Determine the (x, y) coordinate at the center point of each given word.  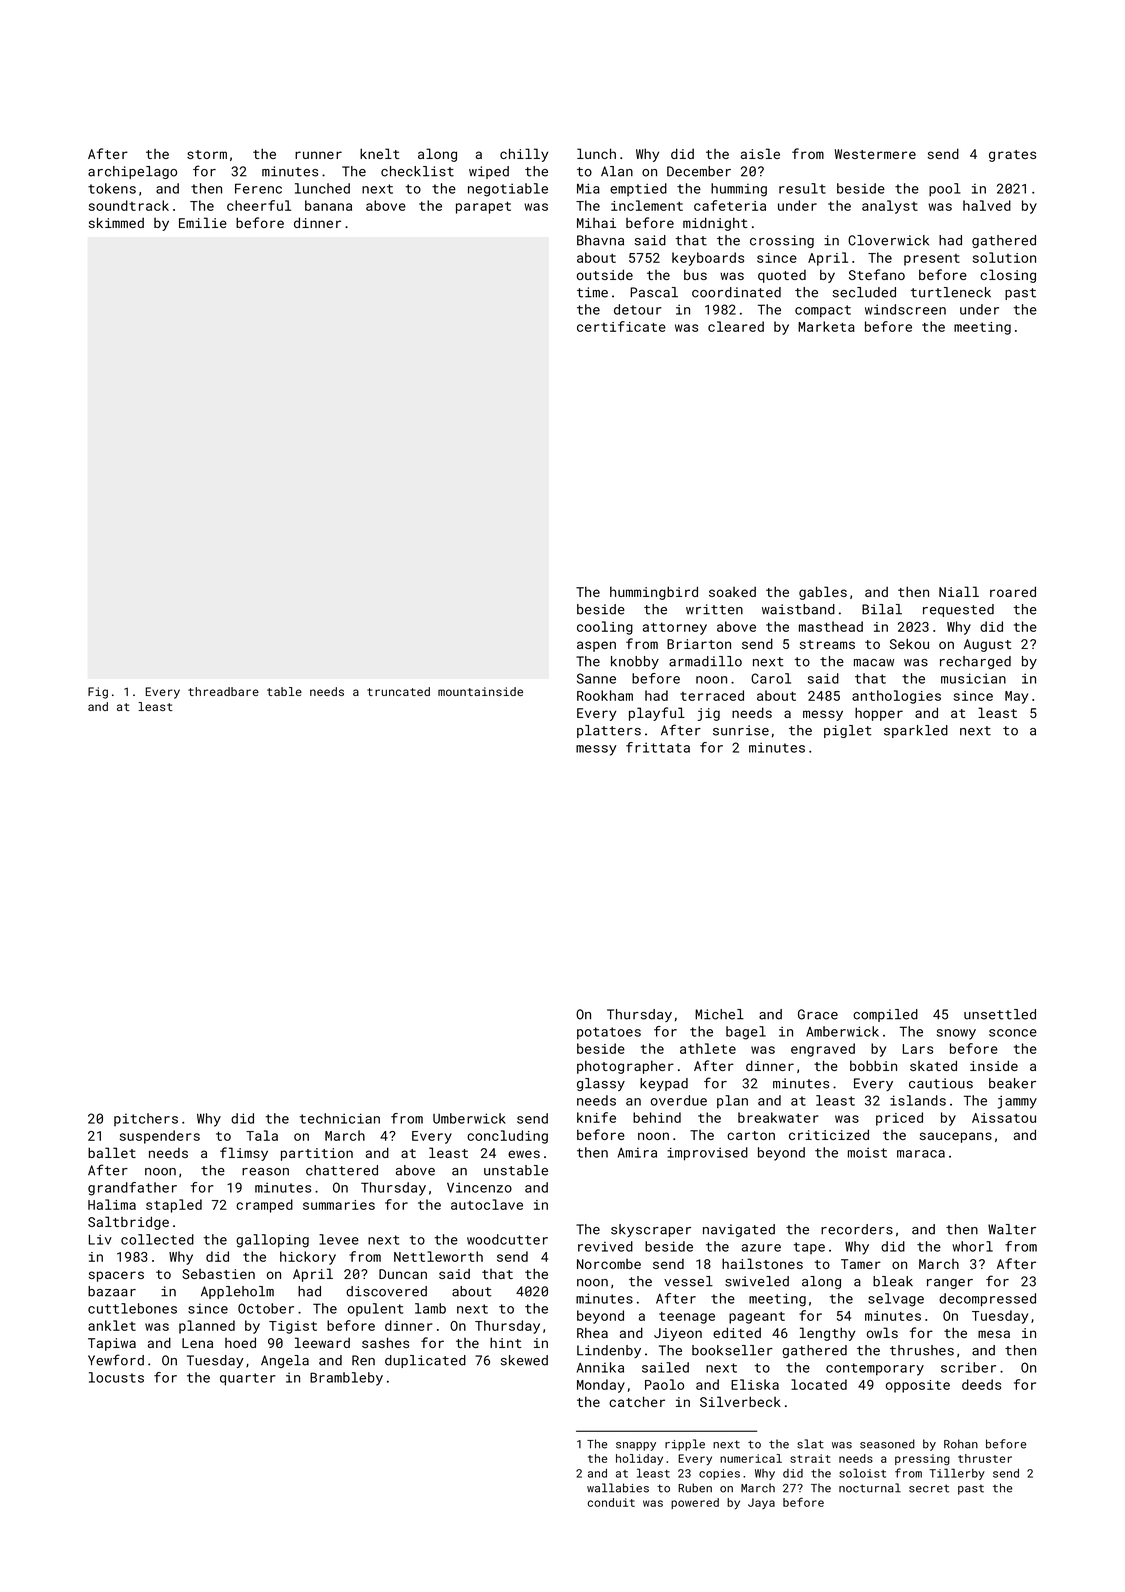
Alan (617, 171)
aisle (760, 153)
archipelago (132, 172)
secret (929, 1488)
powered (695, 1503)
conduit (611, 1502)
